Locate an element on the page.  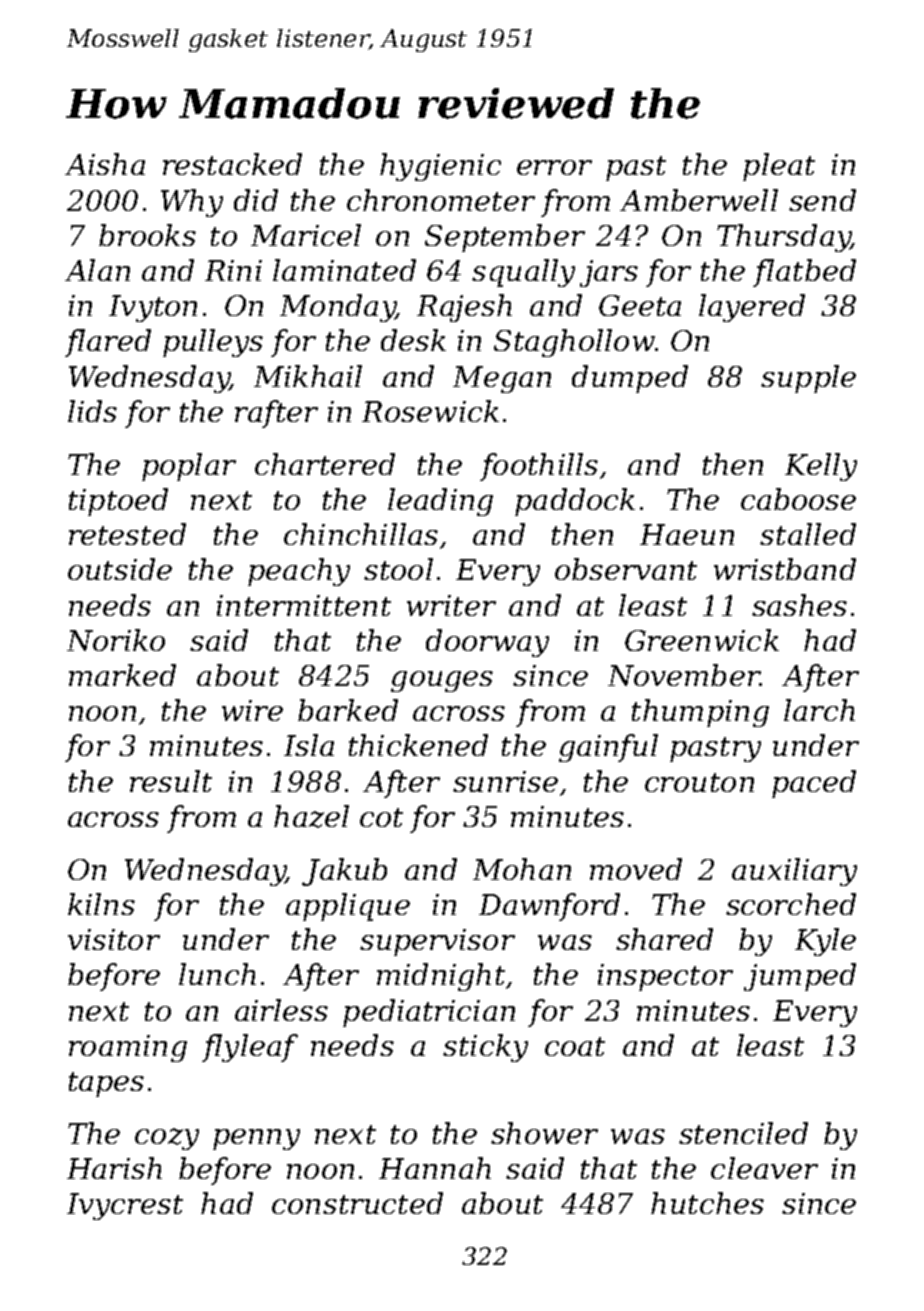
flyleaf is located at coordinates (250, 1048).
